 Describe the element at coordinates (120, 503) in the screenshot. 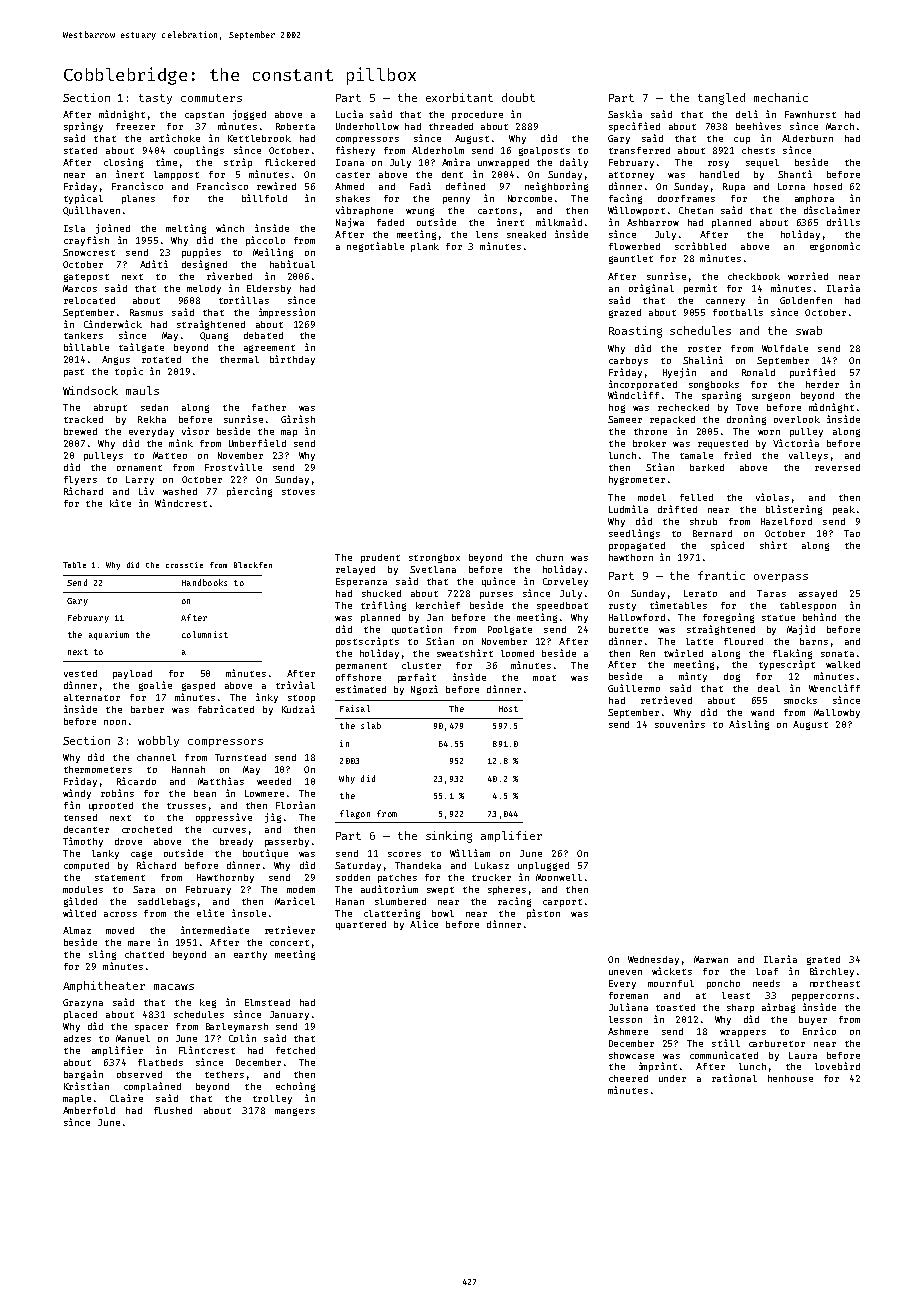

I see `kite` at that location.
